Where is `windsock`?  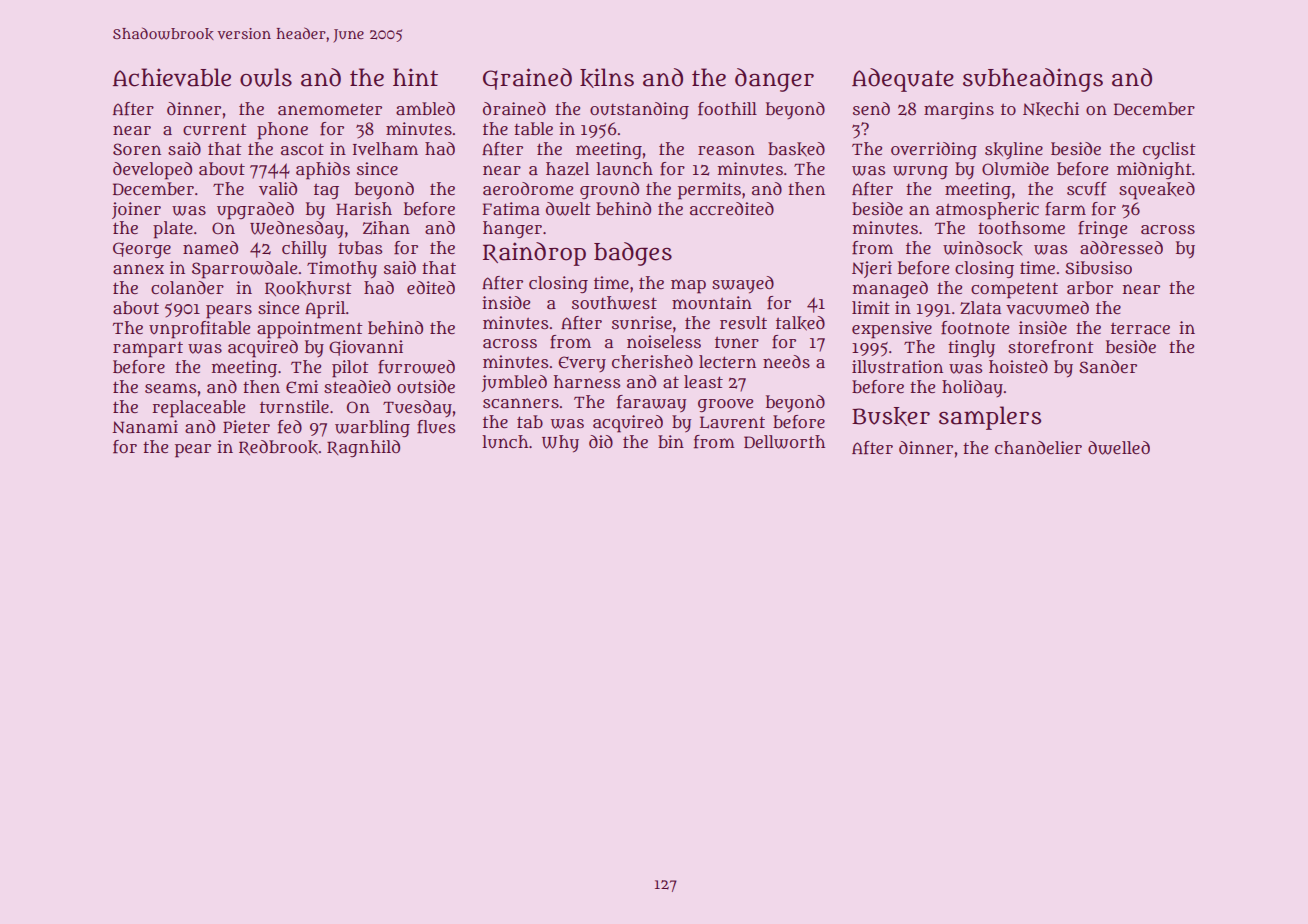 windsock is located at coordinates (983, 248).
